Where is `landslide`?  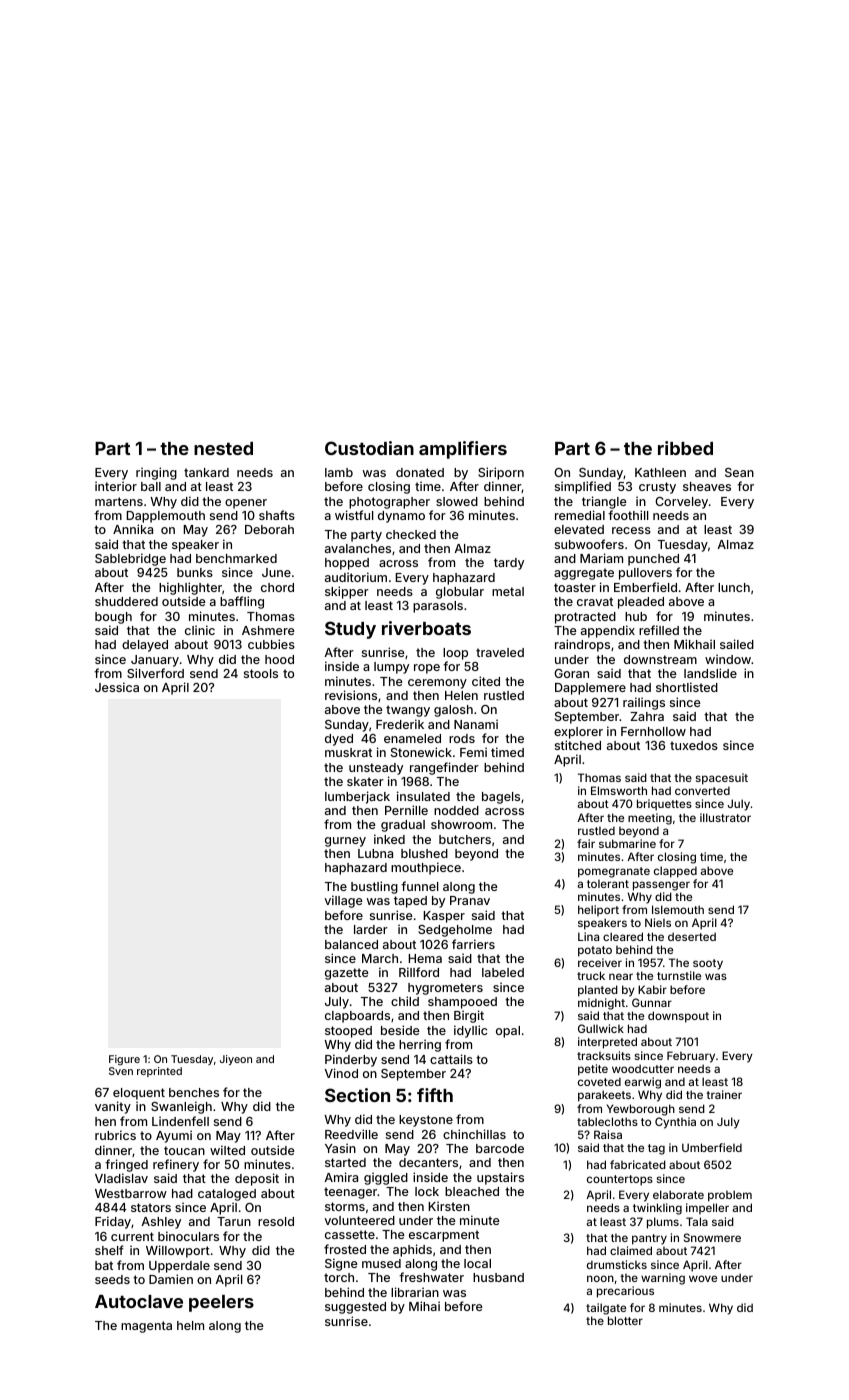 landslide is located at coordinates (710, 673).
